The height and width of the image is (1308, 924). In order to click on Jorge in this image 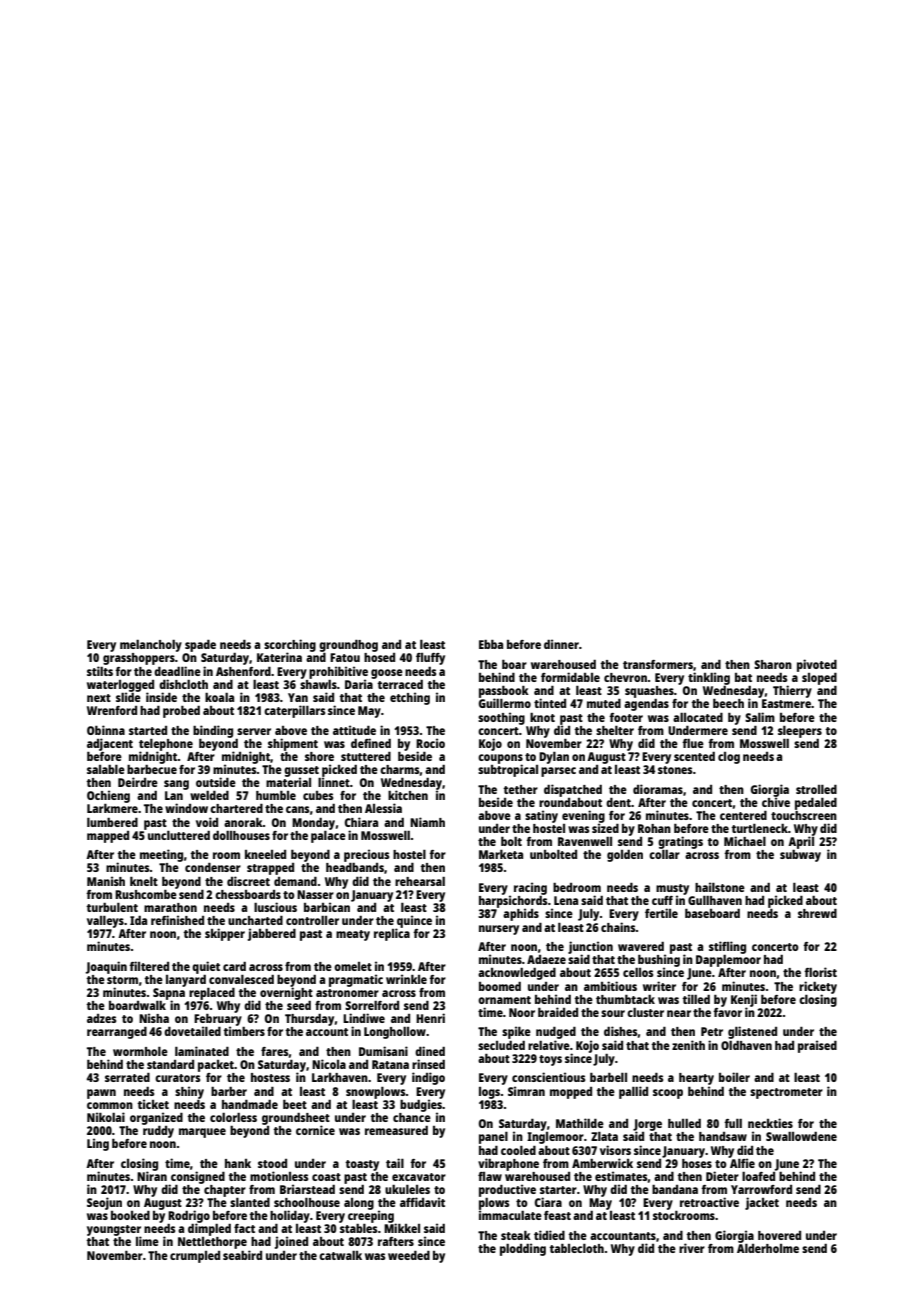, I will do `click(647, 1125)`.
